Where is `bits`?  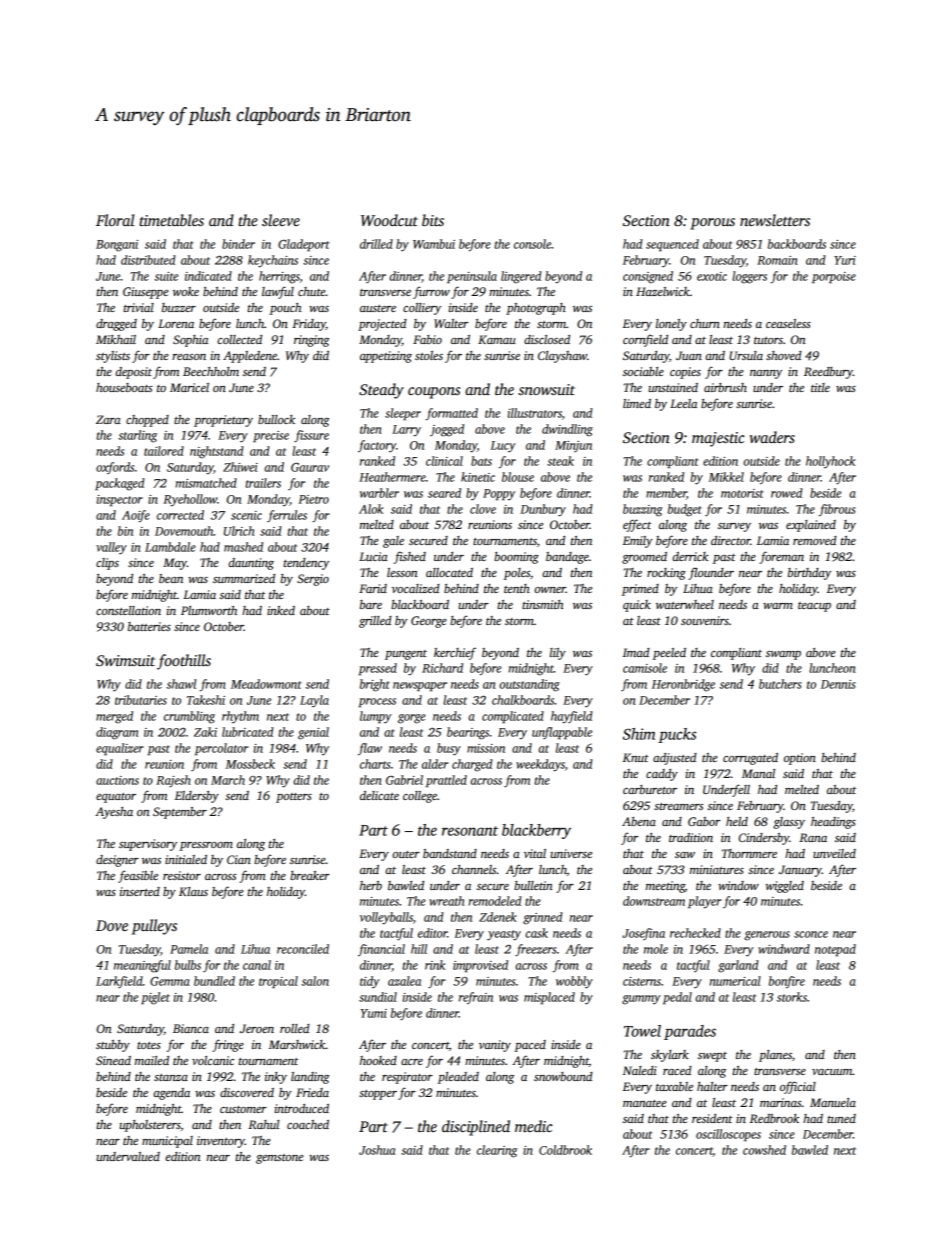 bits is located at coordinates (433, 220).
